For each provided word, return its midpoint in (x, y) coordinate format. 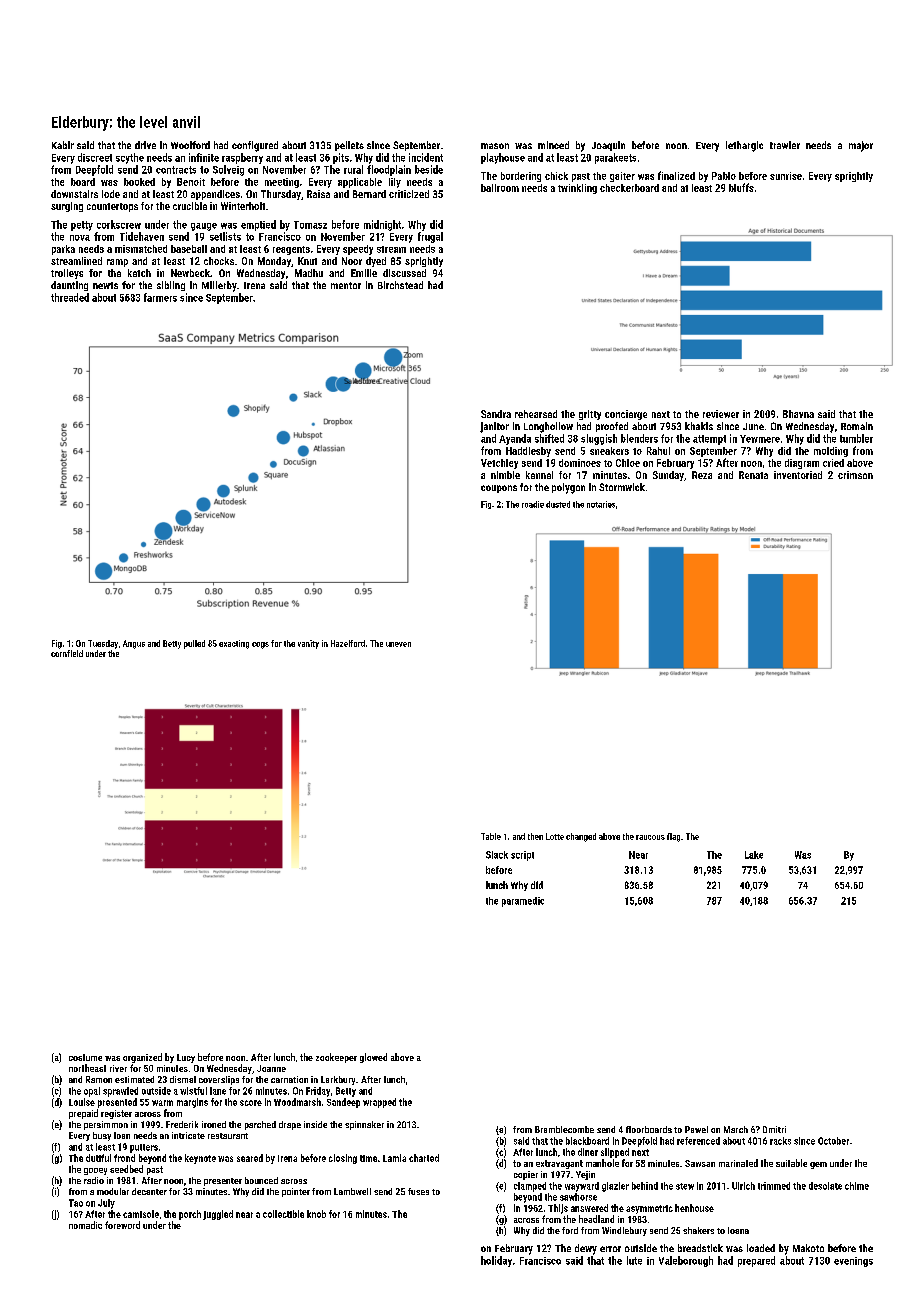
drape (290, 1125)
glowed (373, 1058)
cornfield (67, 653)
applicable (360, 183)
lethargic (744, 146)
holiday (496, 1261)
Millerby (219, 286)
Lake (754, 855)
